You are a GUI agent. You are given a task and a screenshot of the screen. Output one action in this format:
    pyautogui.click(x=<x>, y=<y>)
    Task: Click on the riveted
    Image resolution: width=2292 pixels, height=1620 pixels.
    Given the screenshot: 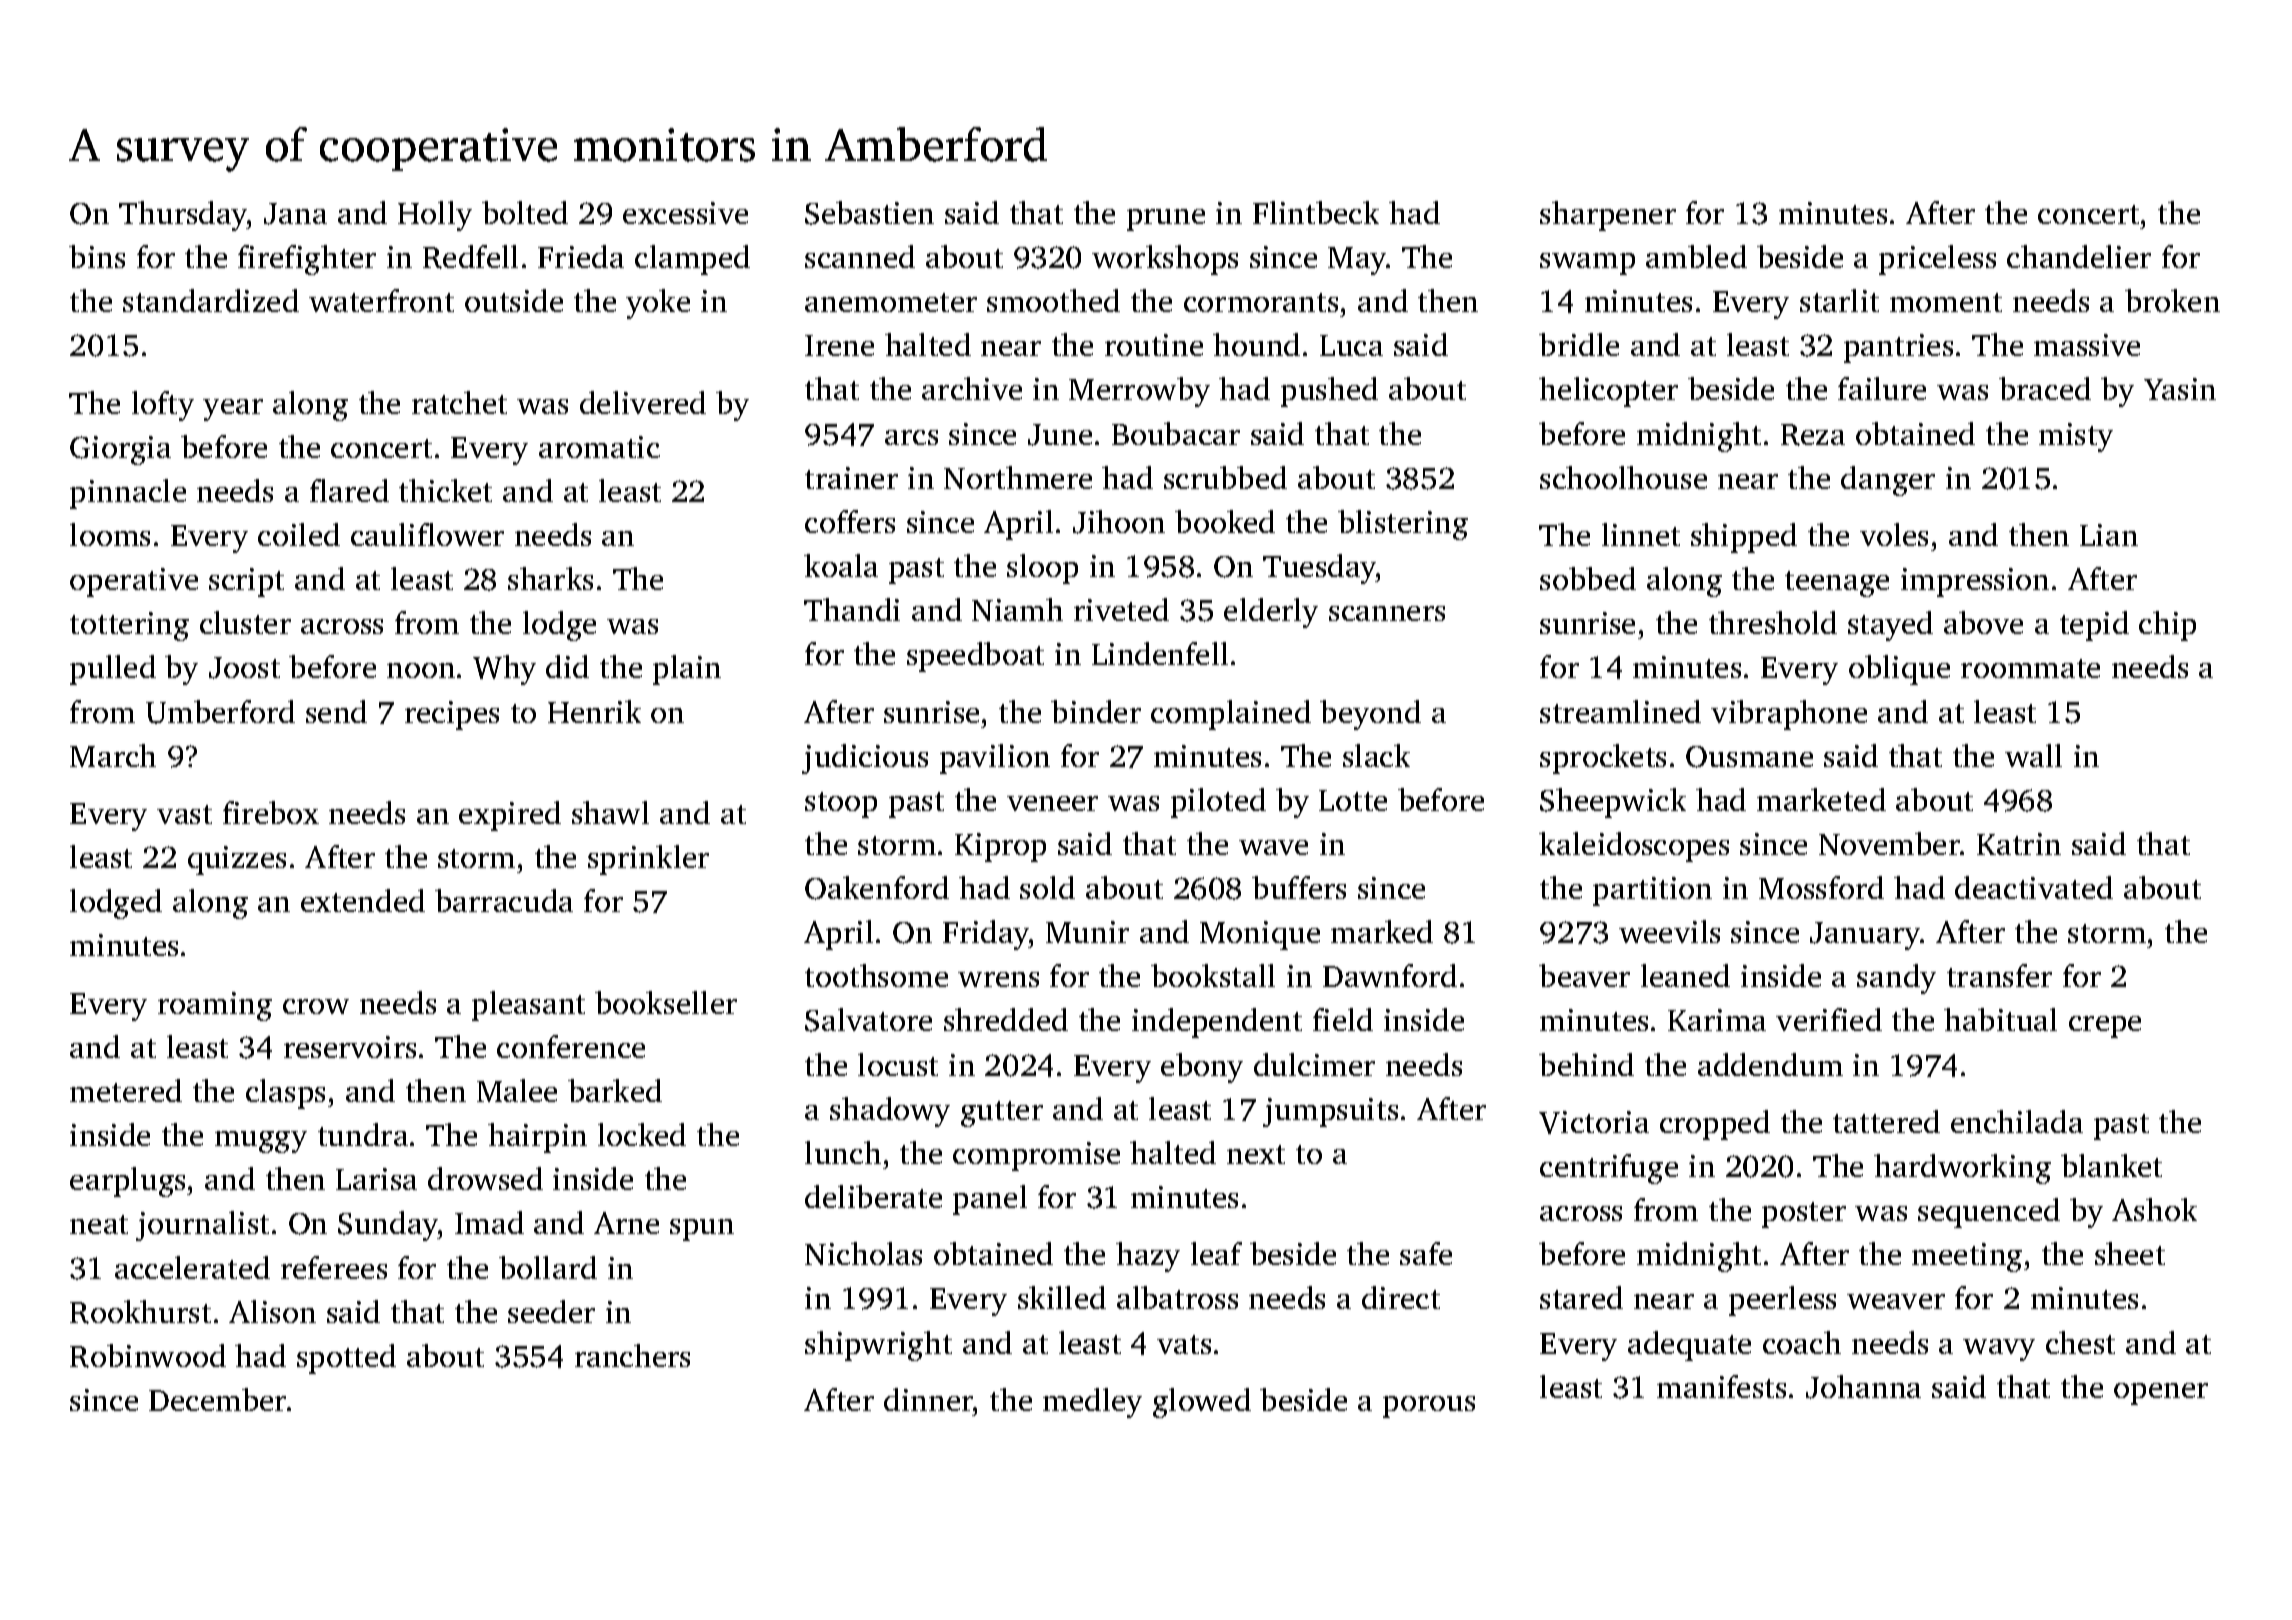 What is the action you would take?
    pyautogui.click(x=1121, y=609)
